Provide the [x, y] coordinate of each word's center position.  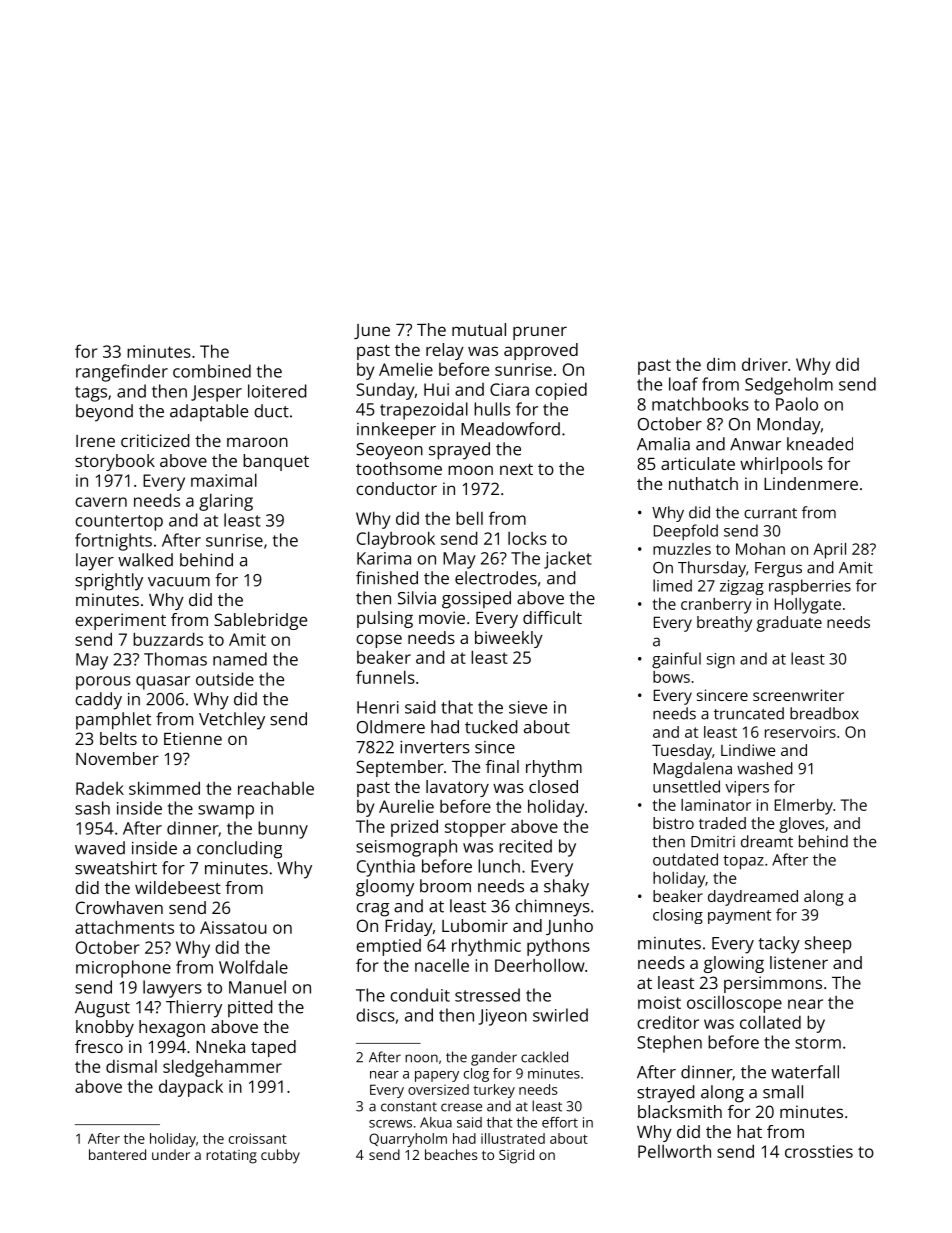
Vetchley [232, 721]
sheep [828, 945]
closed [553, 786]
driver [765, 364]
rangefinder [122, 373]
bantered [117, 1154]
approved [541, 351]
